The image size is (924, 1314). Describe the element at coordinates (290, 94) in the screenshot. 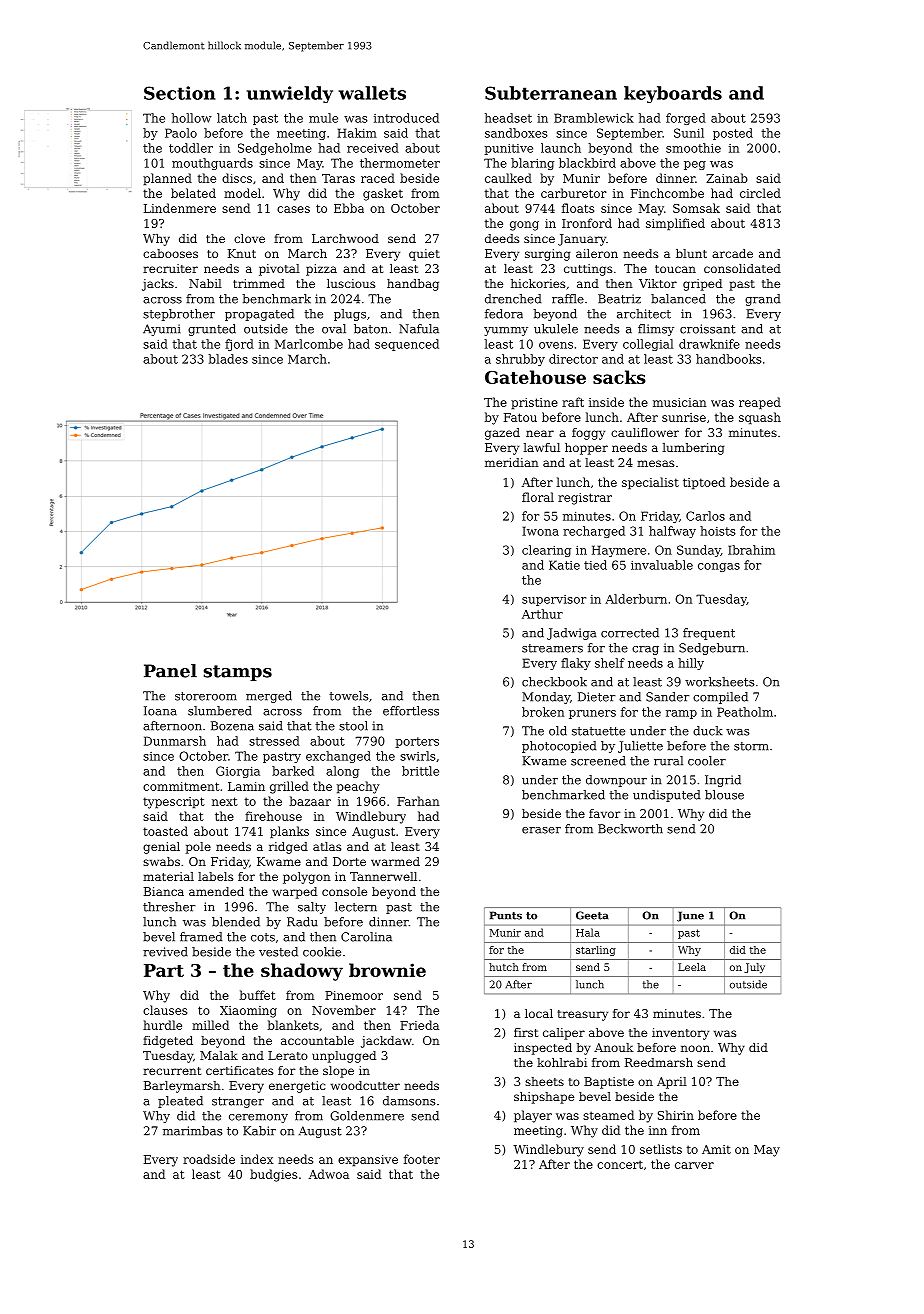

I see `unwieldy` at that location.
